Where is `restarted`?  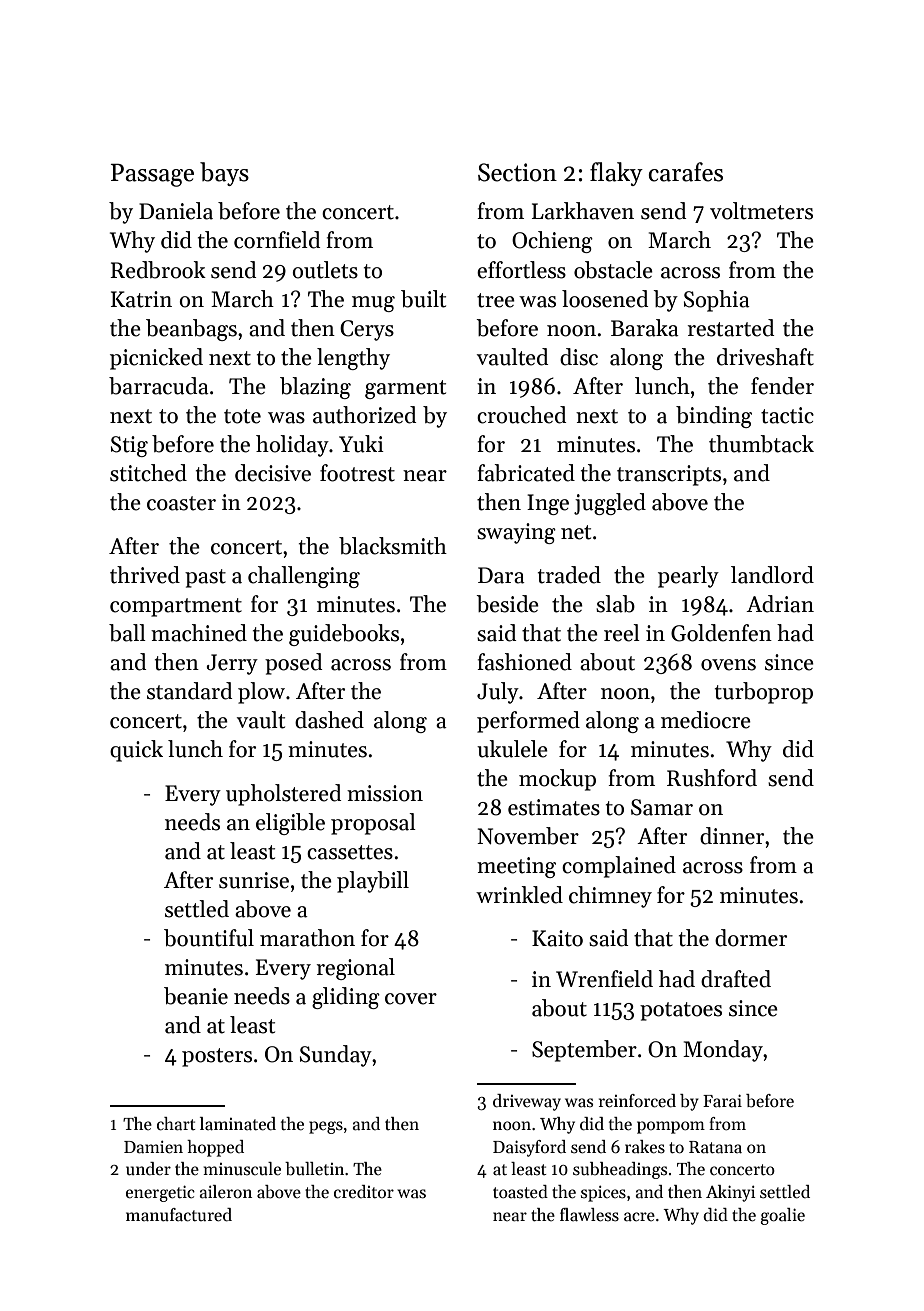 restarted is located at coordinates (731, 328).
